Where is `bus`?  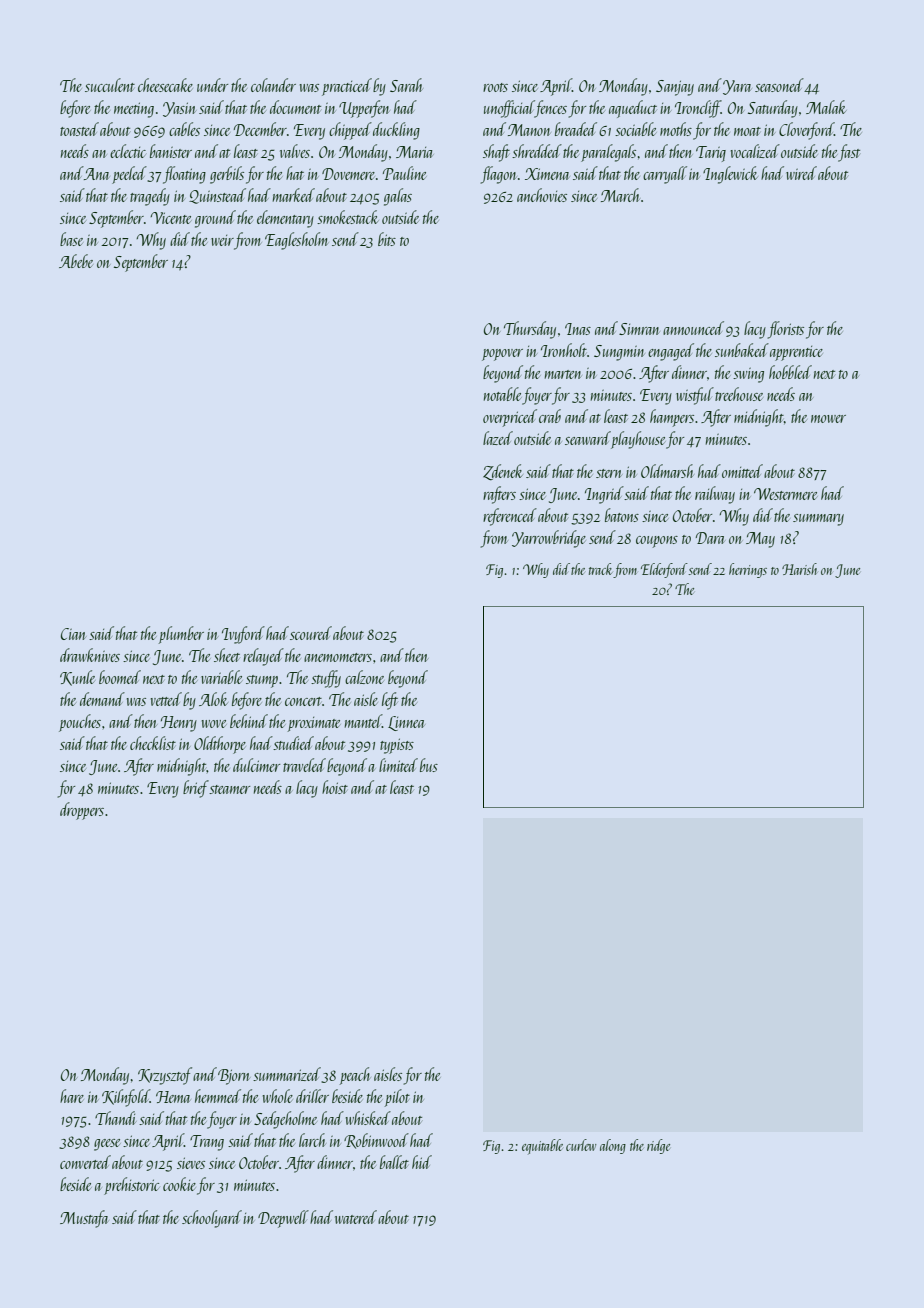 bus is located at coordinates (429, 765).
